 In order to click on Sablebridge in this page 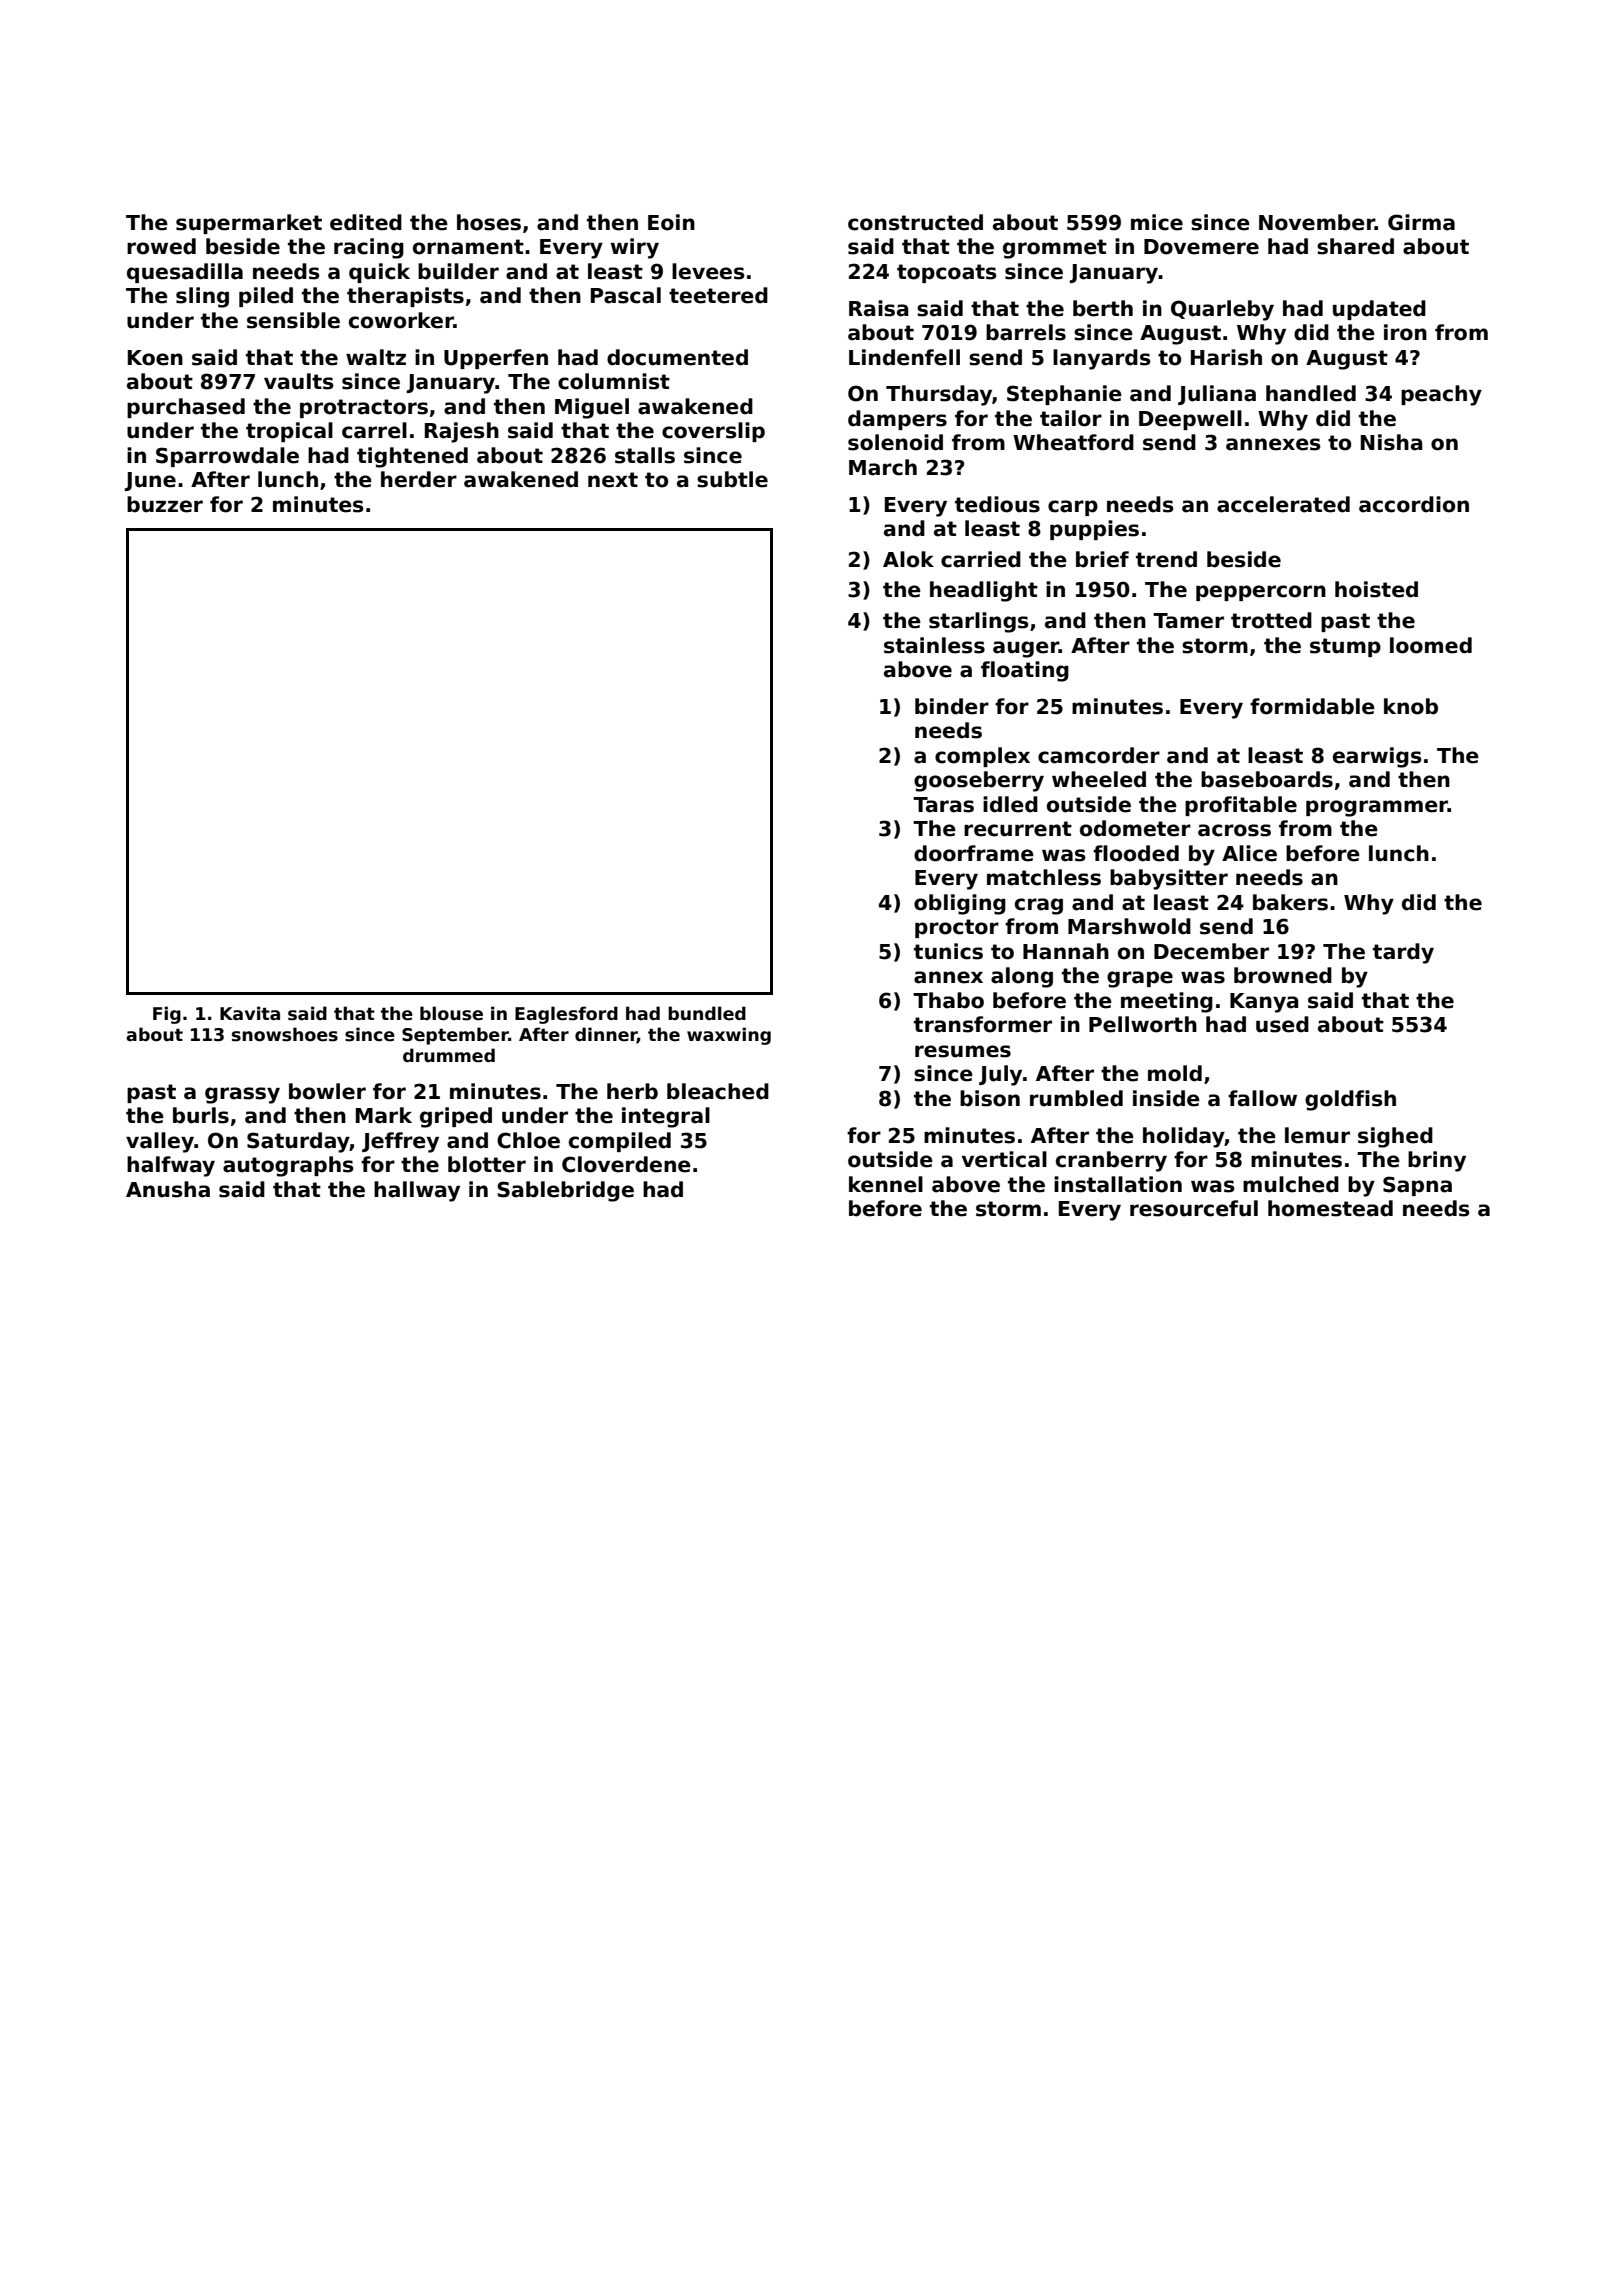, I will do `click(565, 1191)`.
